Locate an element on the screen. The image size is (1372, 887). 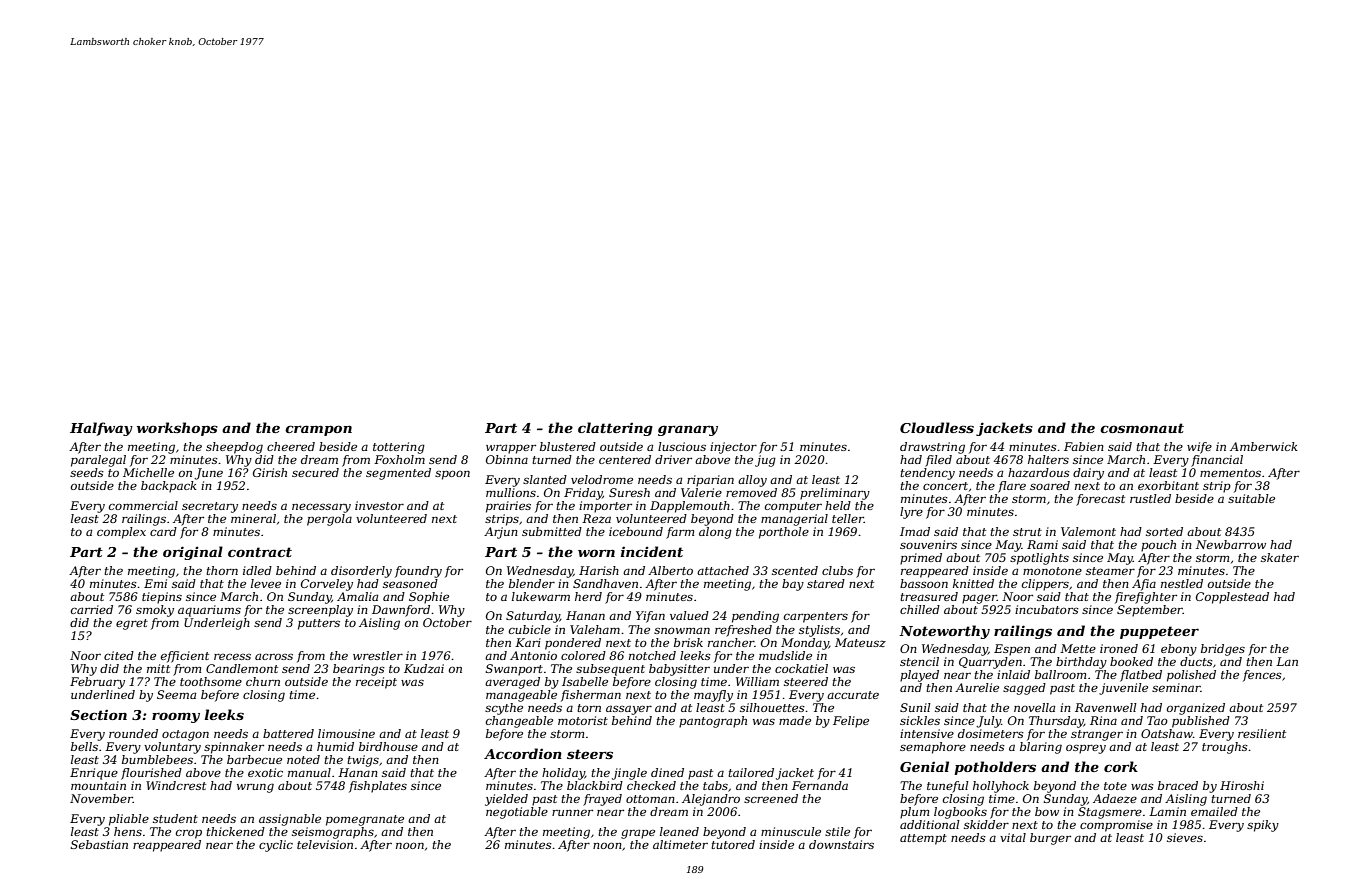
potholders is located at coordinates (995, 768).
